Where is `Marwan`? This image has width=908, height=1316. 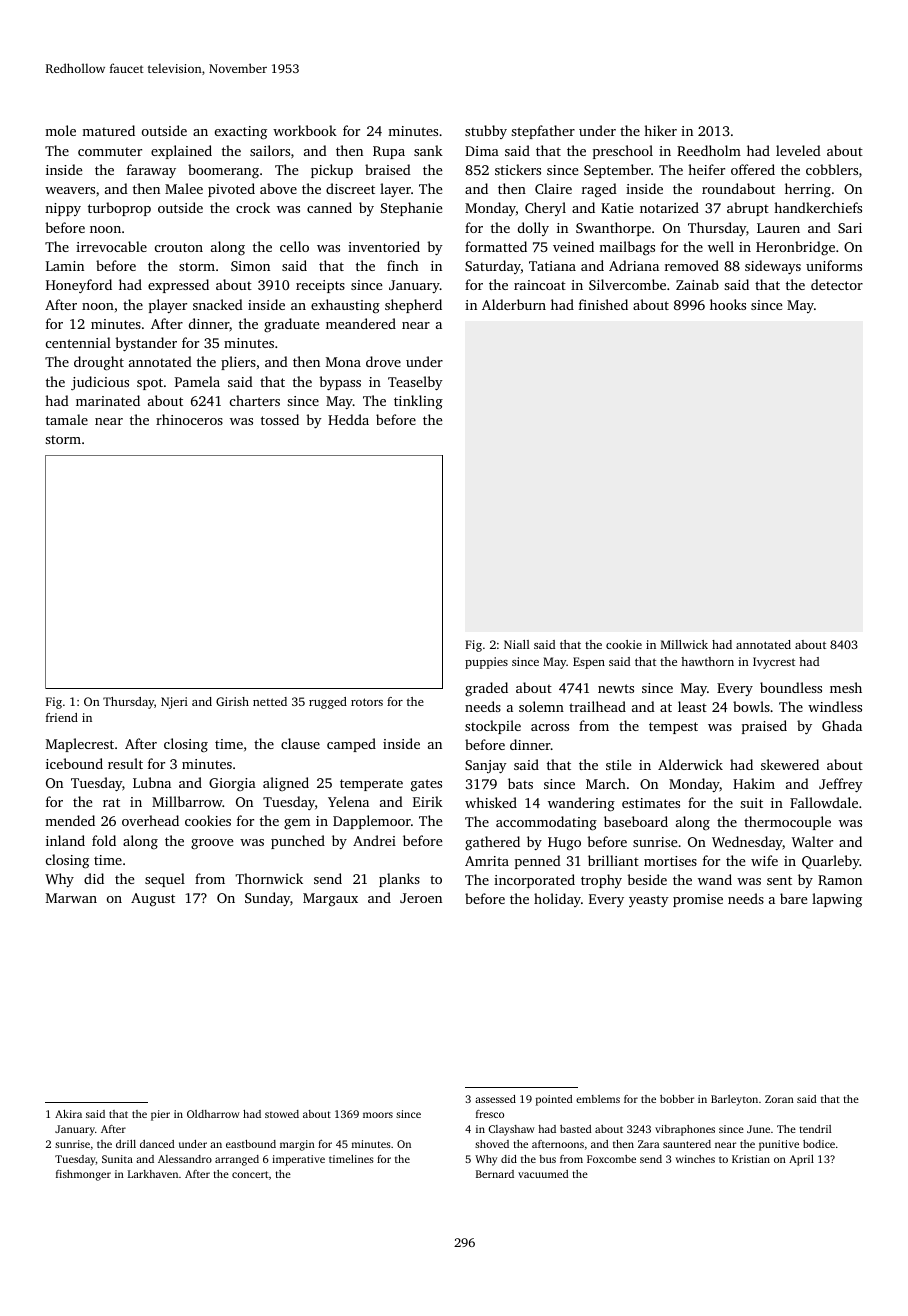 Marwan is located at coordinates (71, 898).
